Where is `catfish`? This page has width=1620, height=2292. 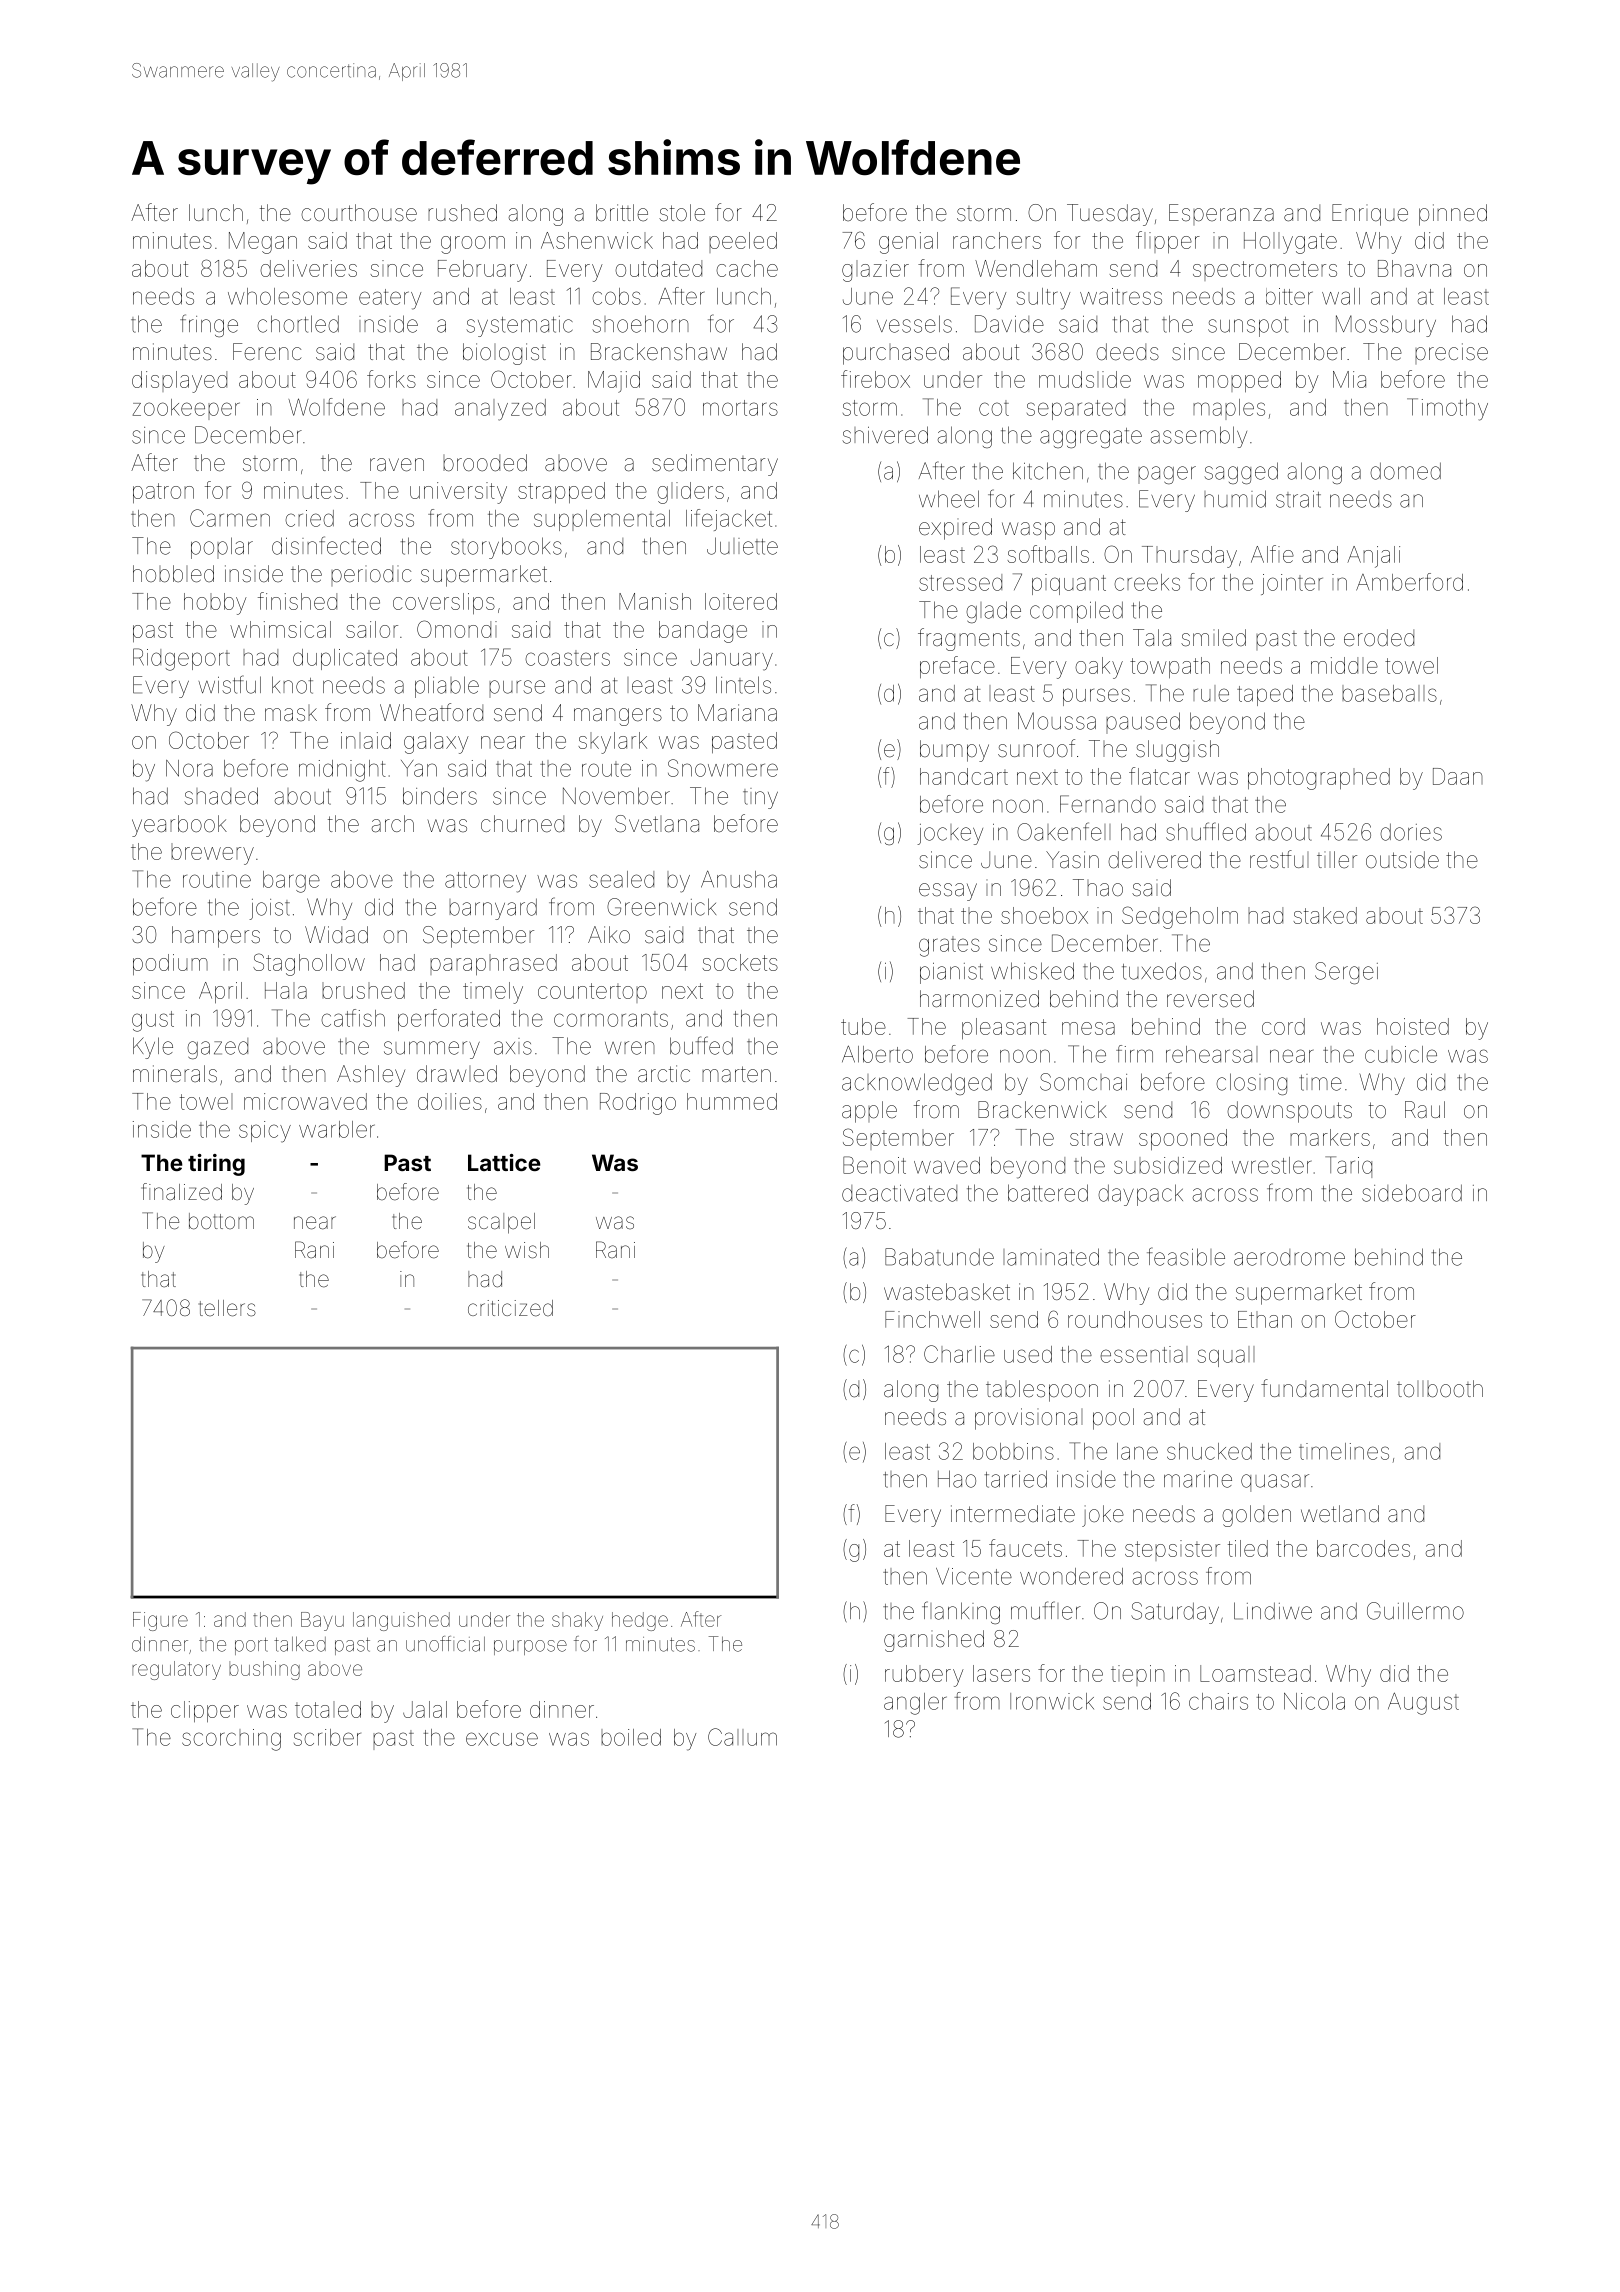
catfish is located at coordinates (353, 1018).
